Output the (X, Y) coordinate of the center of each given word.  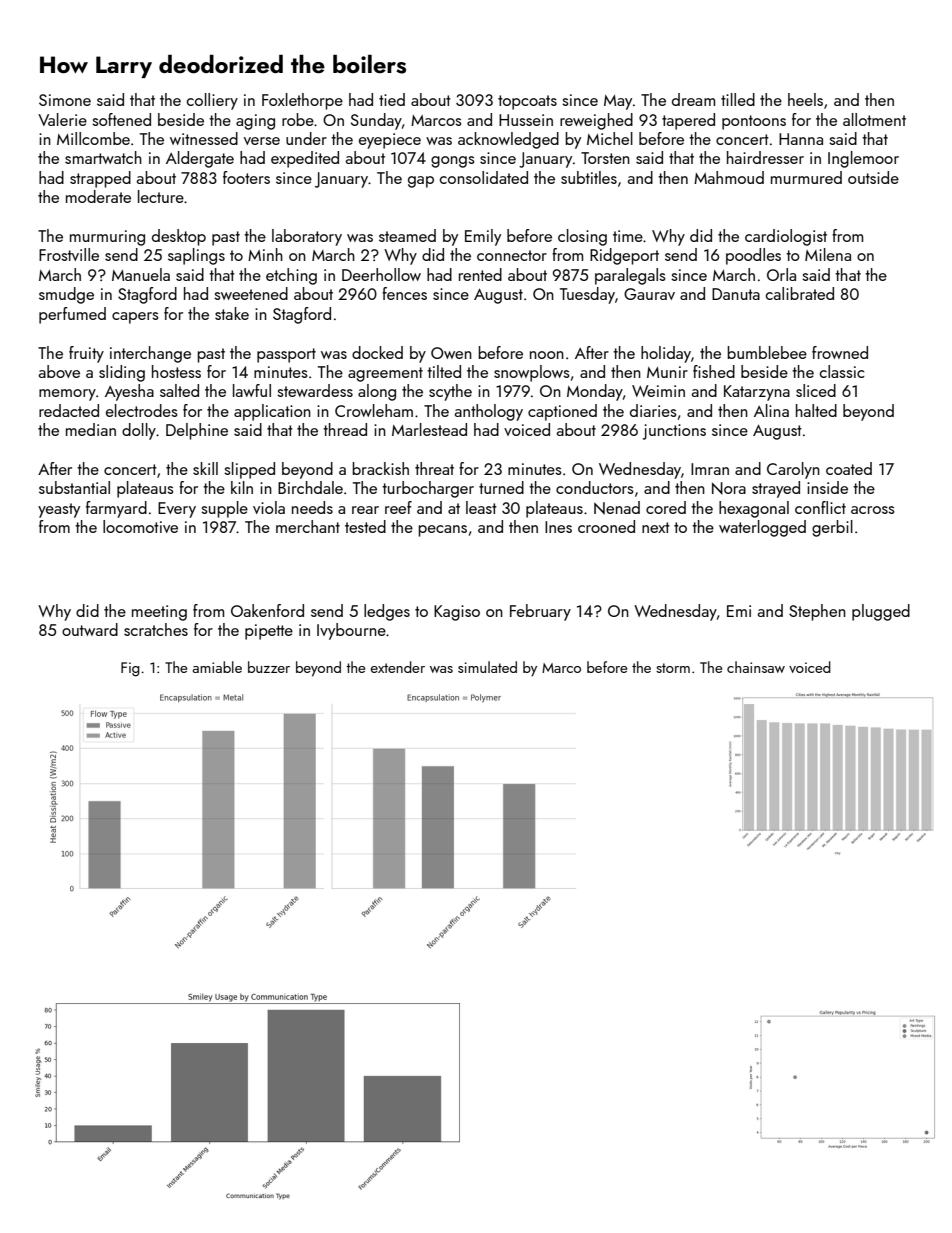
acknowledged (508, 140)
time (628, 236)
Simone (65, 100)
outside (873, 177)
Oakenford (267, 610)
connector (512, 255)
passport (286, 355)
